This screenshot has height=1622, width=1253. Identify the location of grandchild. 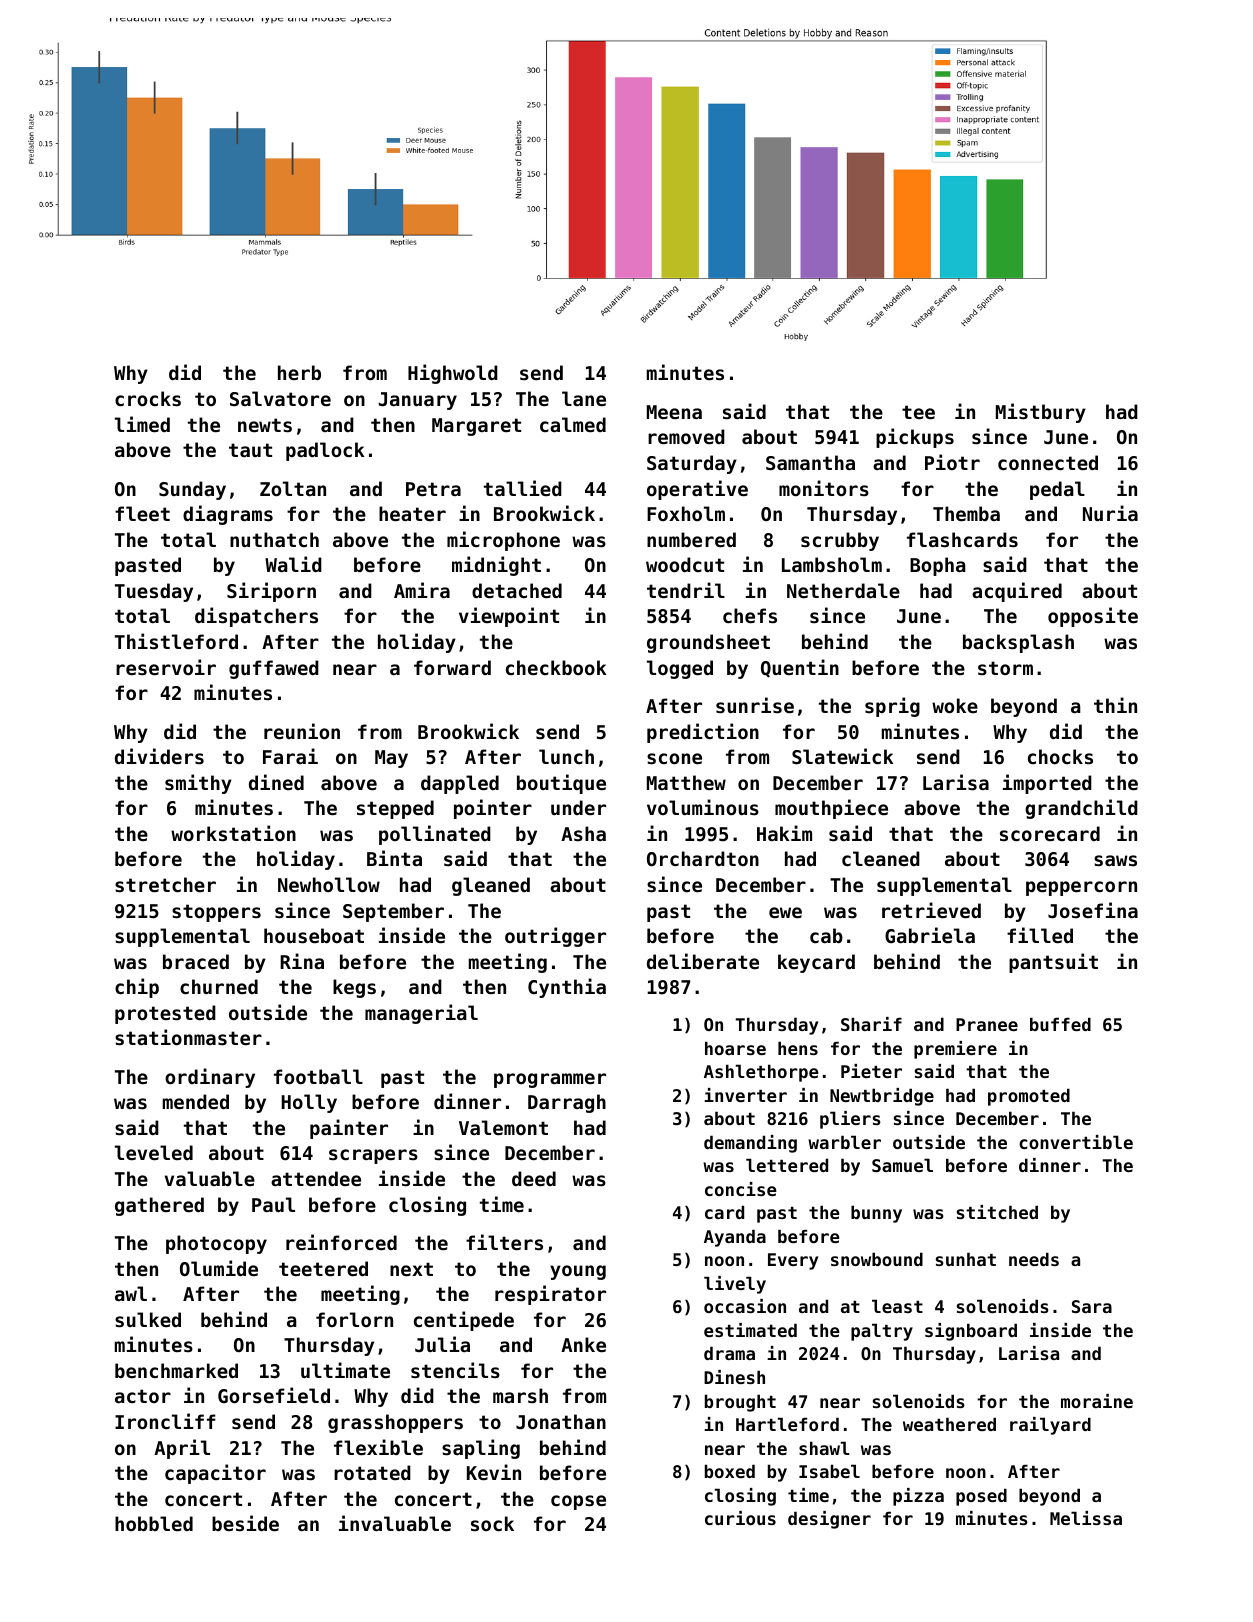
(1081, 809).
